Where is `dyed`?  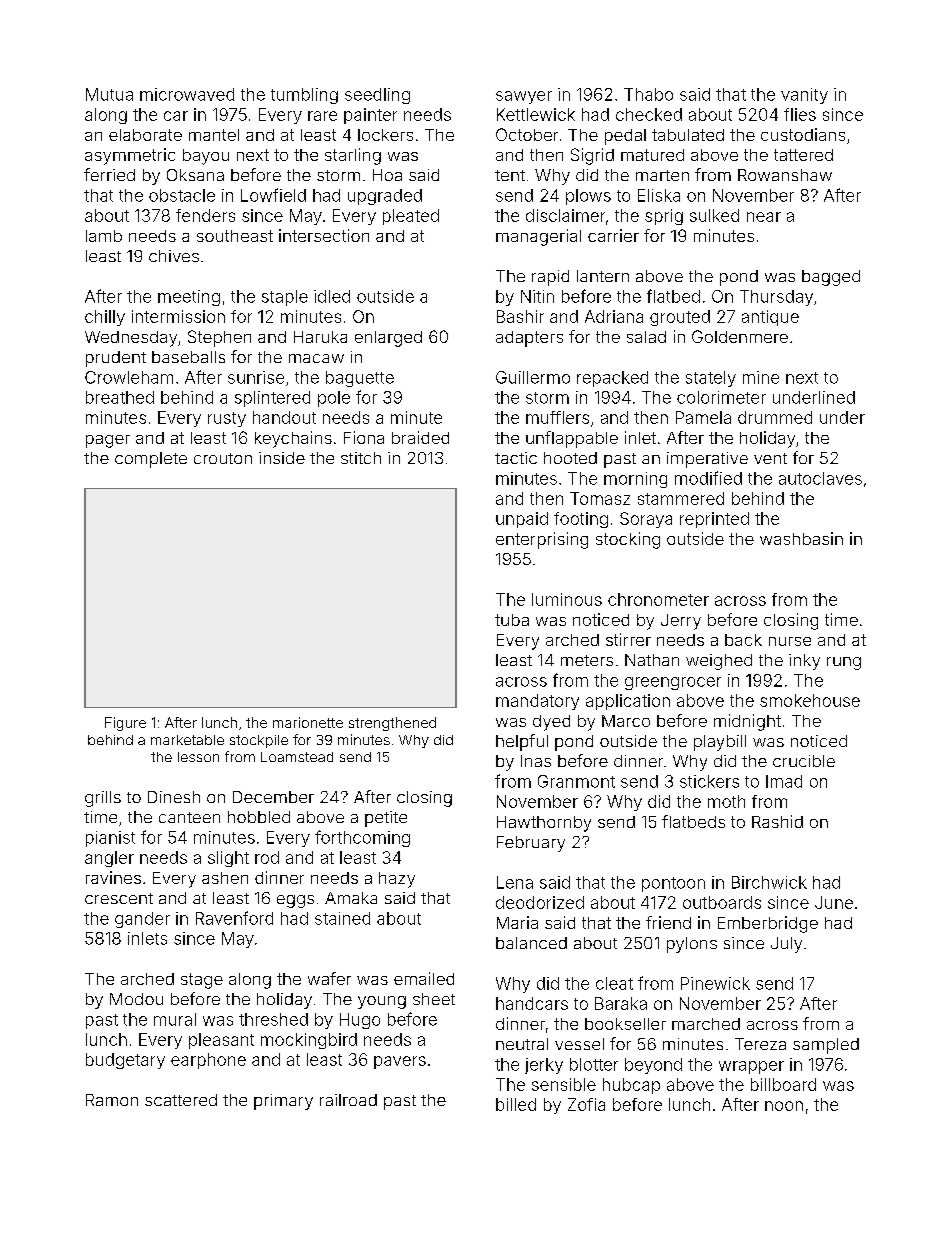
dyed is located at coordinates (551, 723).
